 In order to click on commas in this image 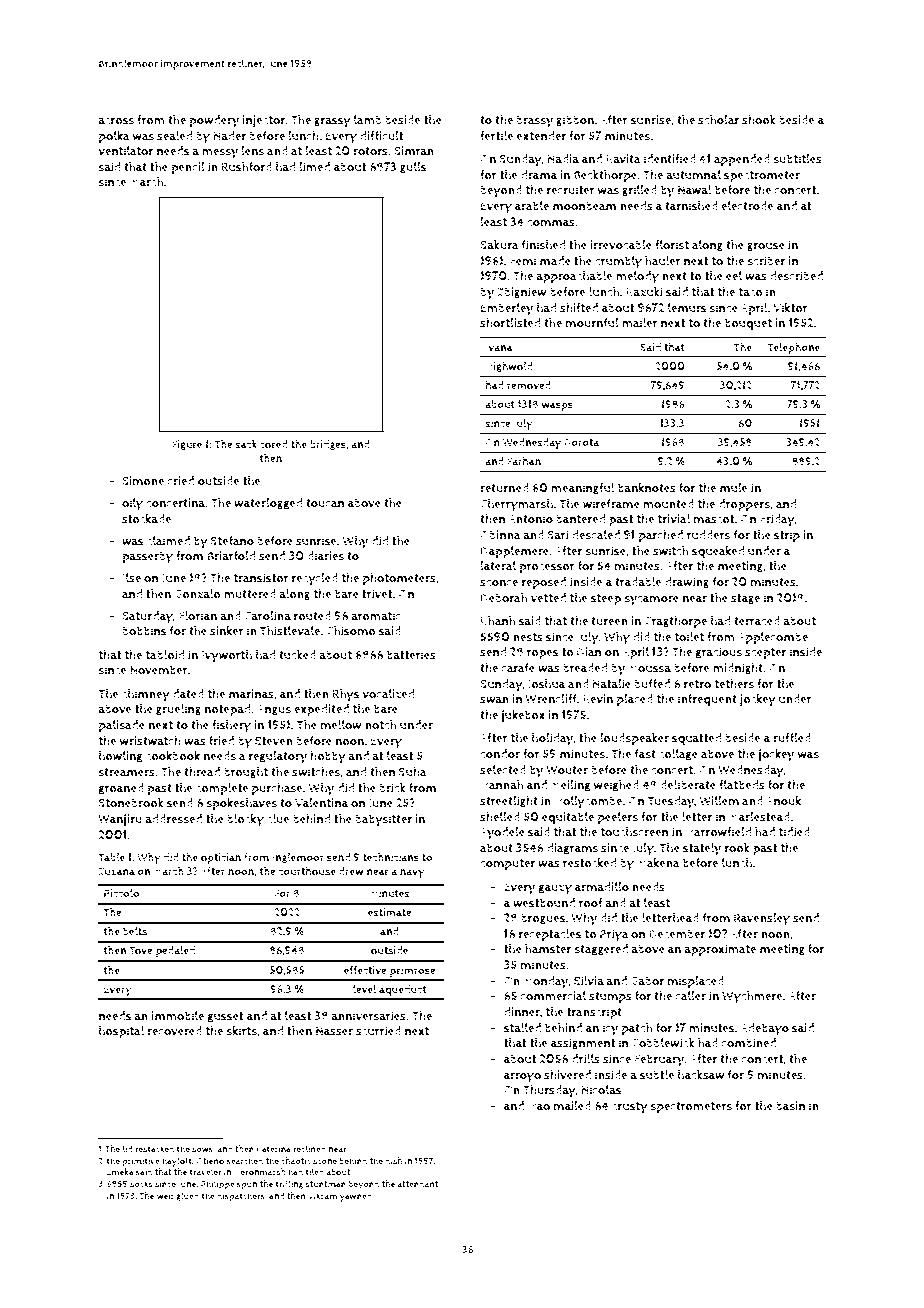, I will do `click(551, 223)`.
